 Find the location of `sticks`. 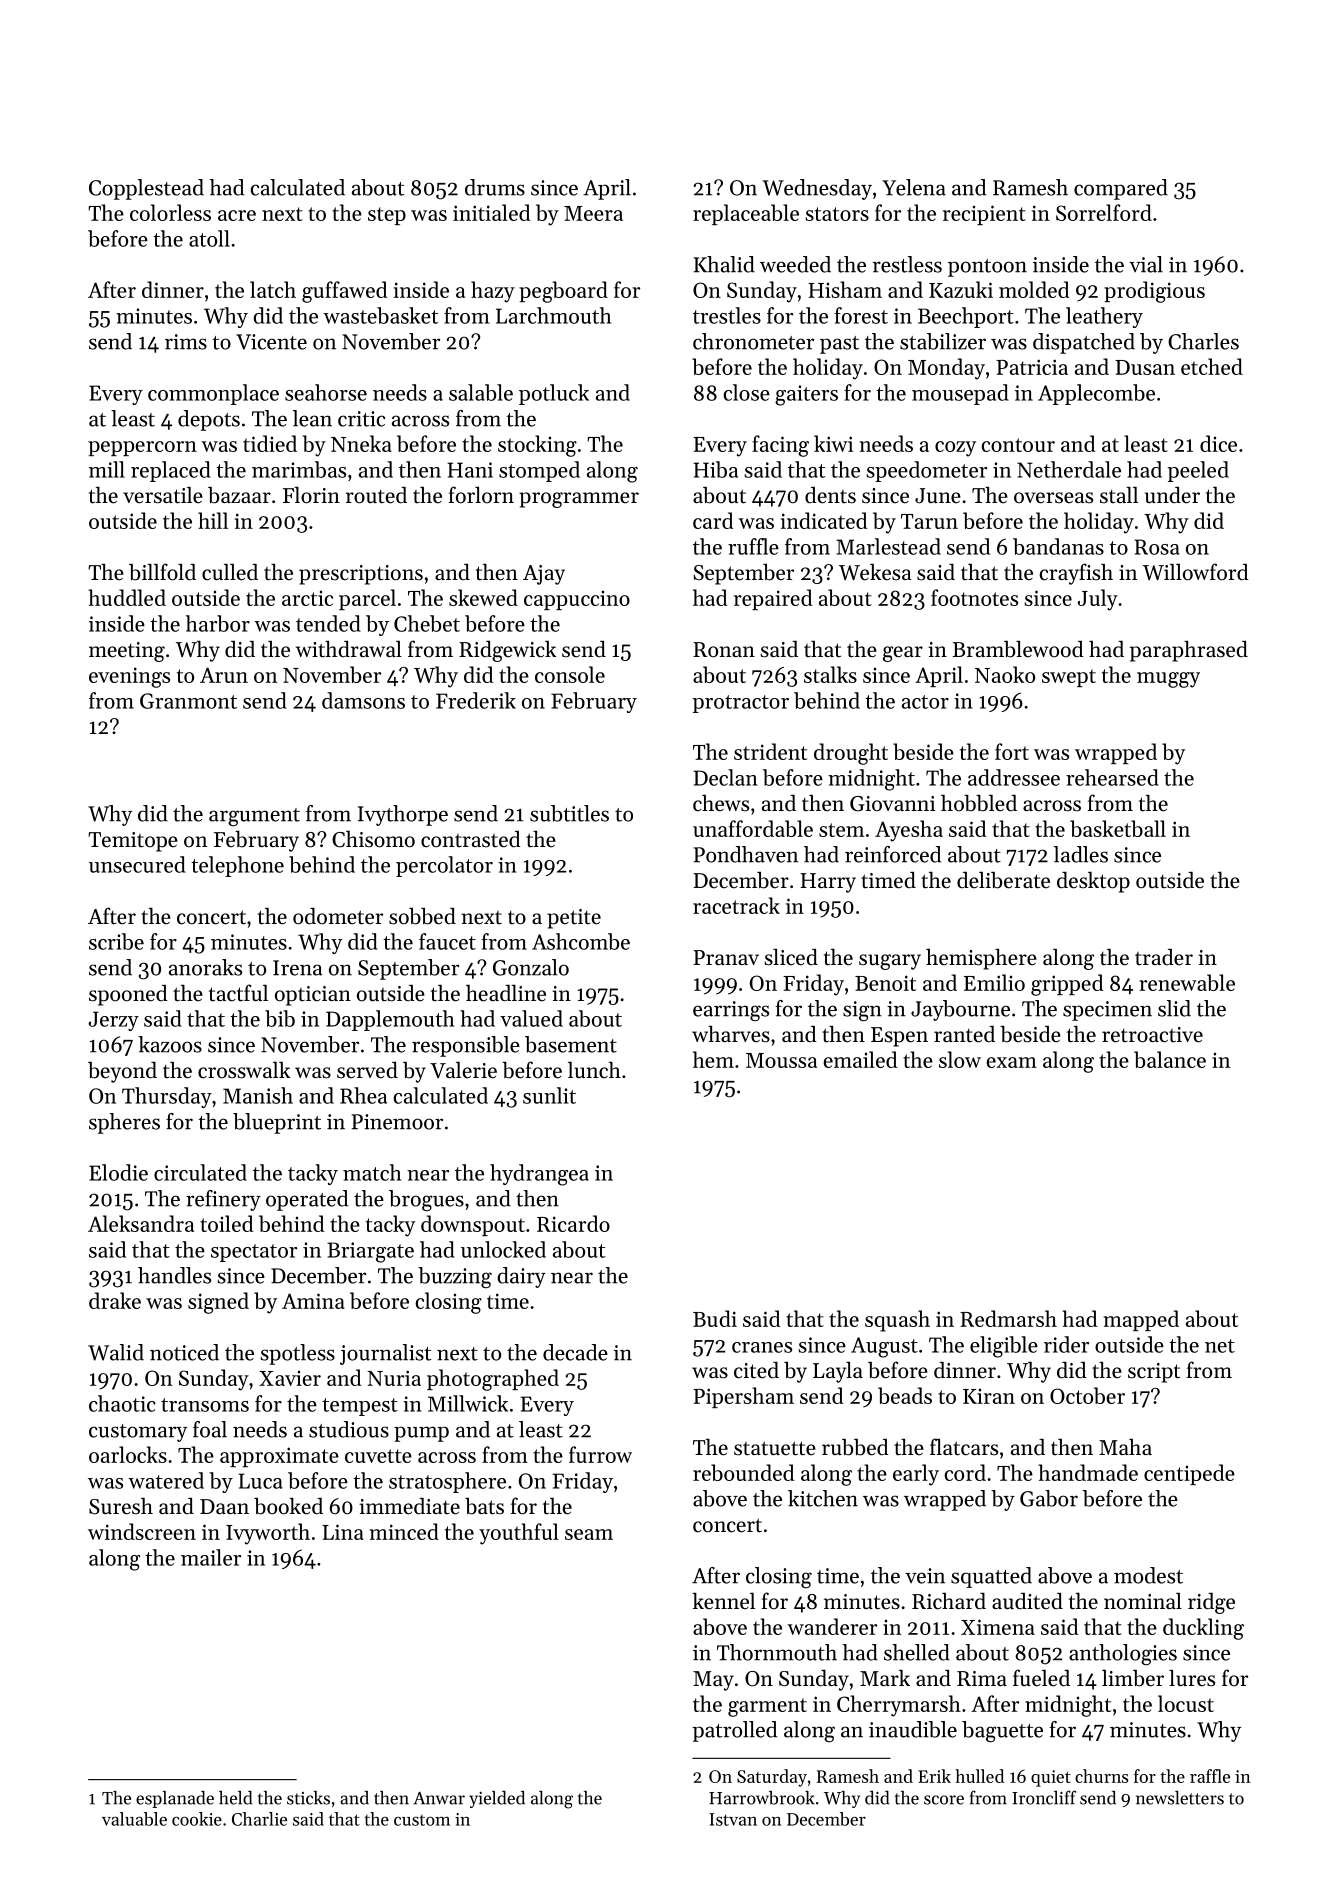

sticks is located at coordinates (308, 1798).
